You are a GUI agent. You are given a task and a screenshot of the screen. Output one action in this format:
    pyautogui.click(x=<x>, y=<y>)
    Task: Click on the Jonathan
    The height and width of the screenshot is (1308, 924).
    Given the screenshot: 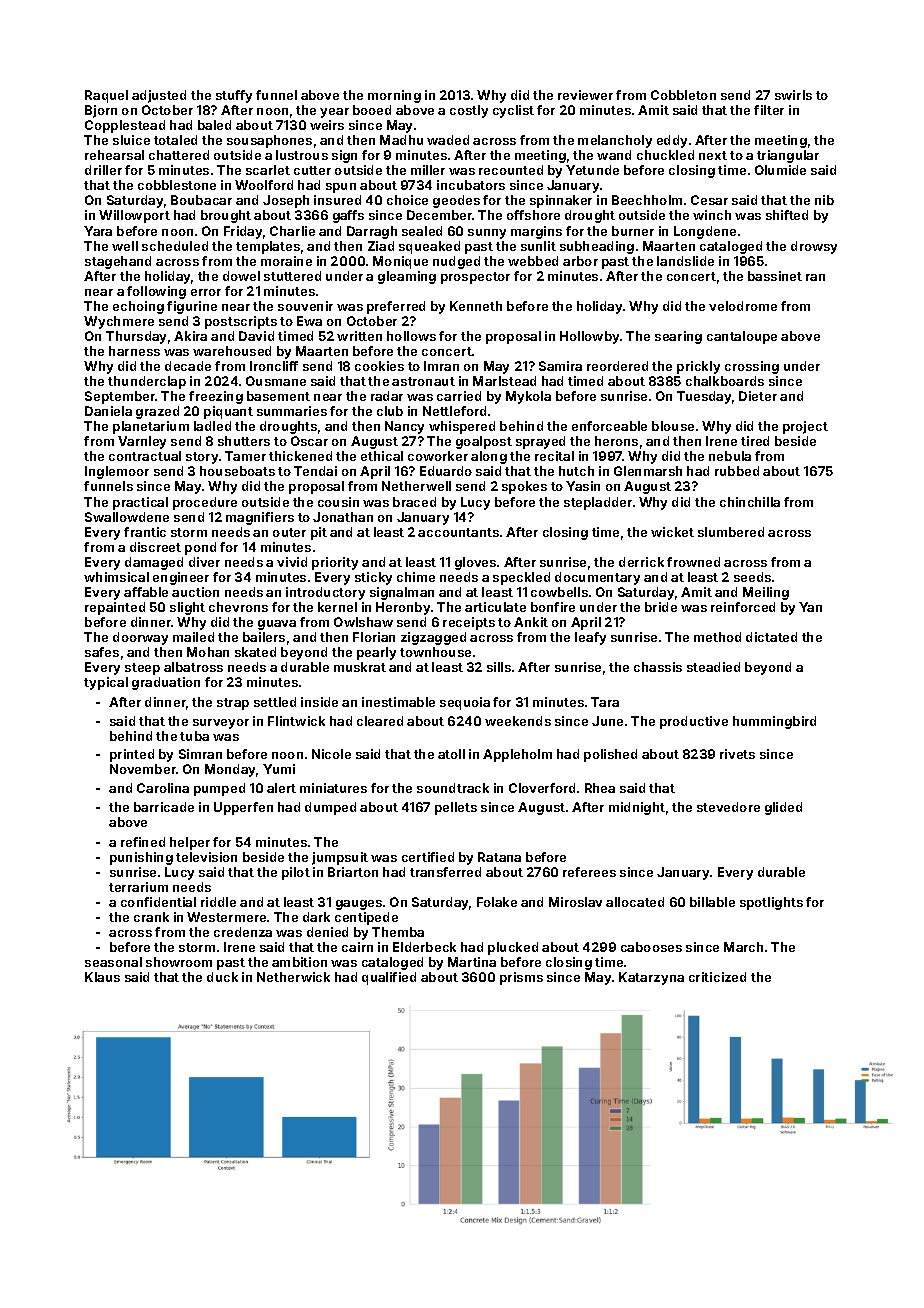 What is the action you would take?
    pyautogui.click(x=343, y=517)
